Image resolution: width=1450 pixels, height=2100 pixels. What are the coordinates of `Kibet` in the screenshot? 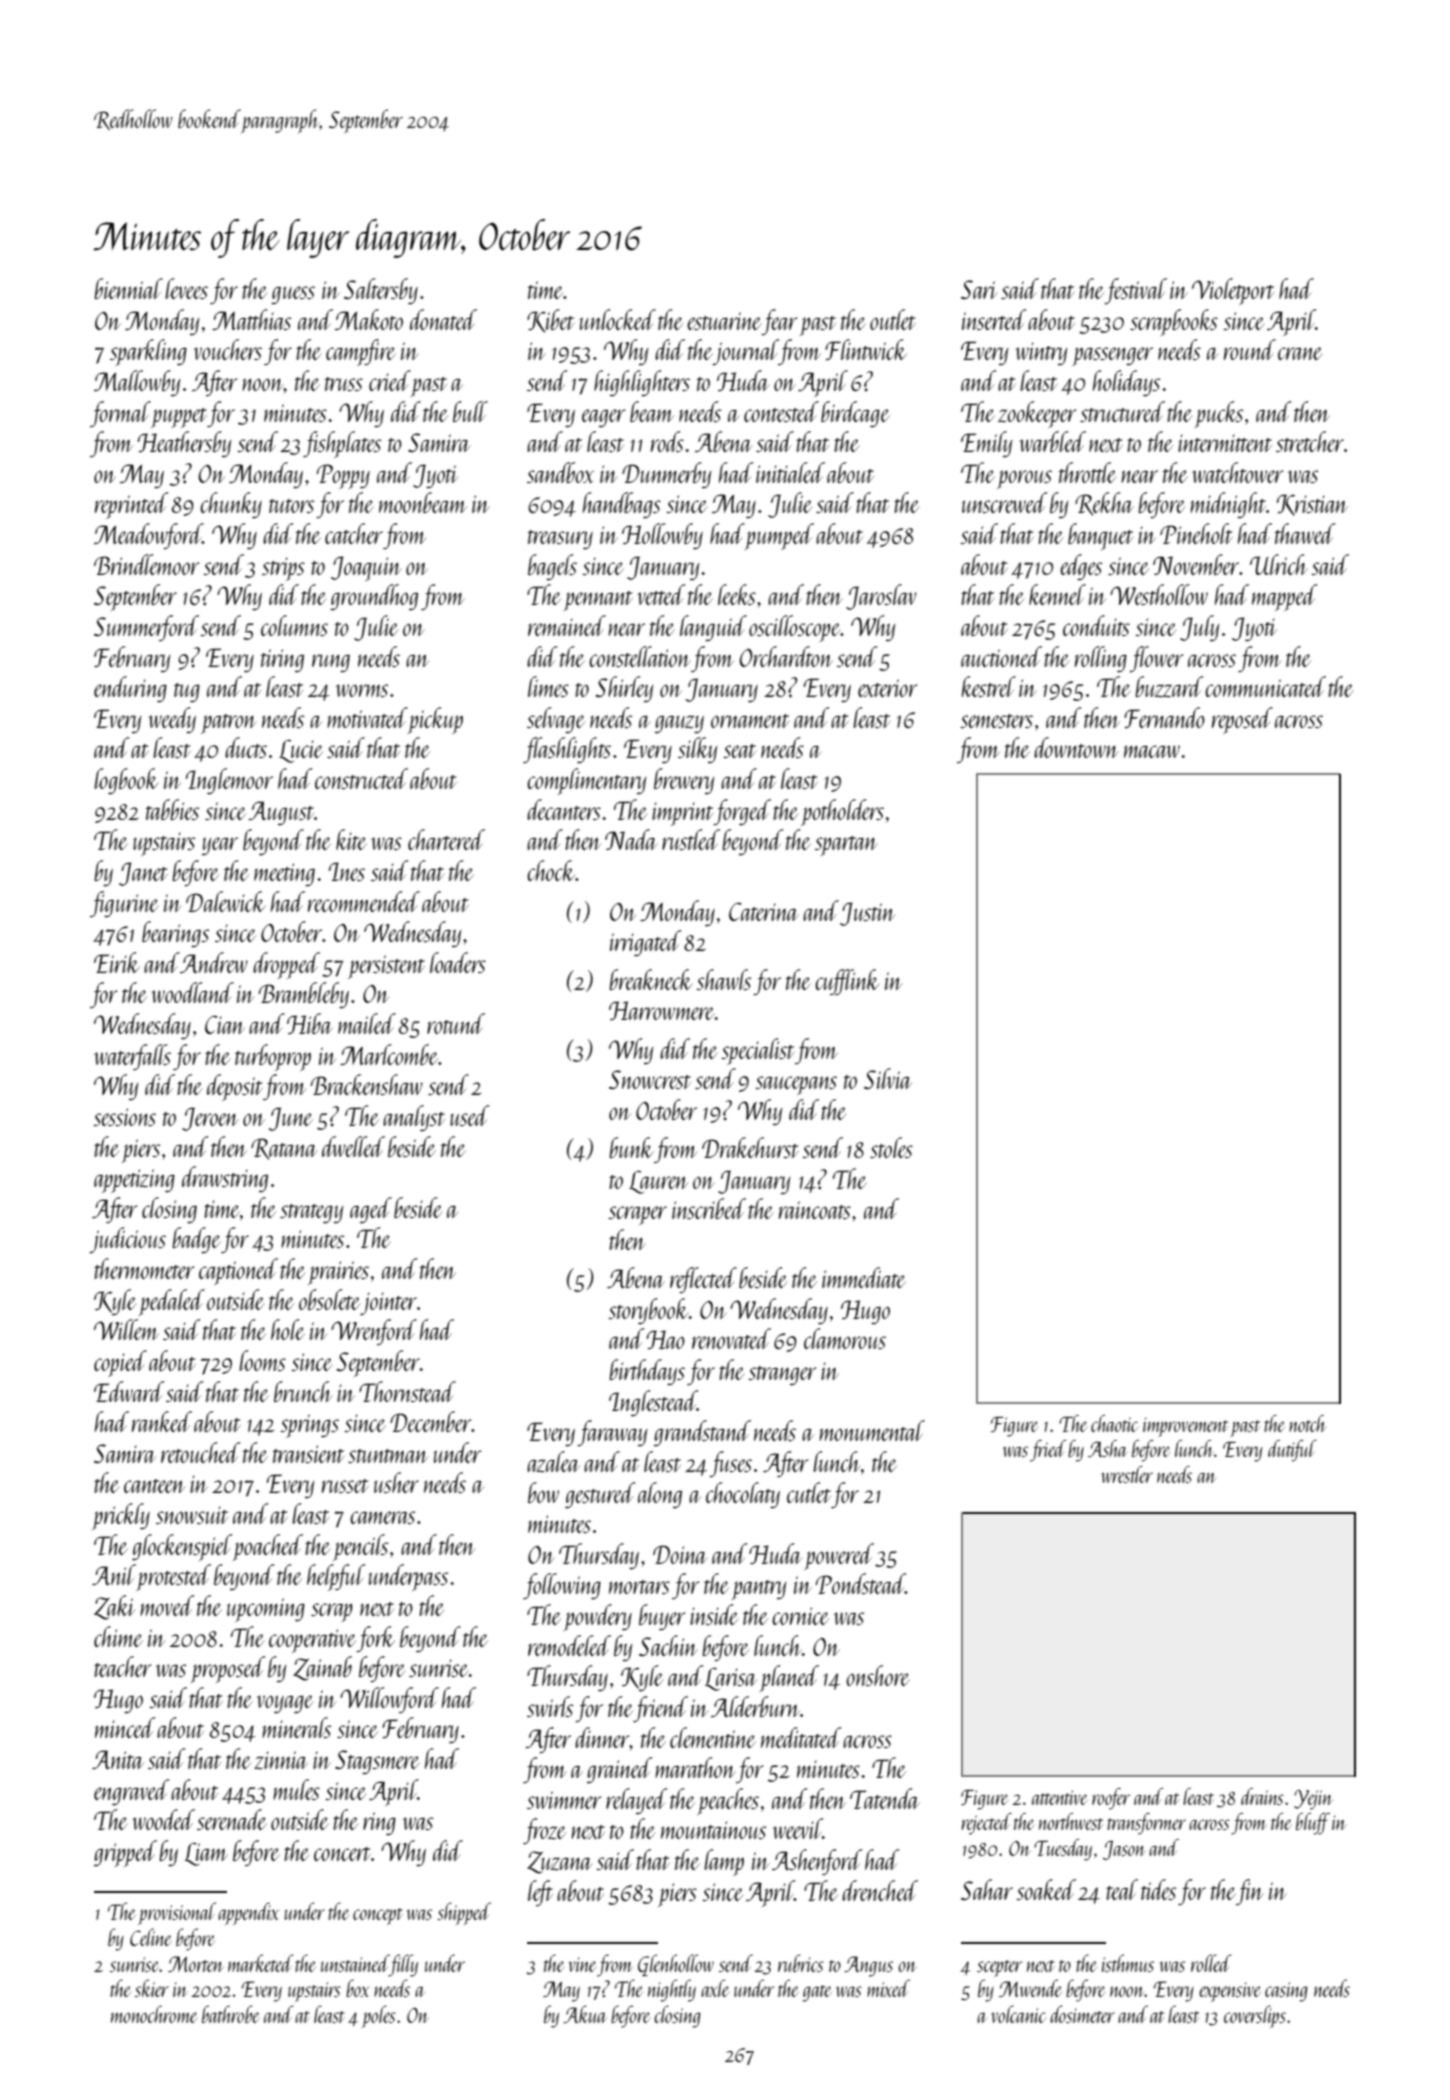 It's located at (550, 321).
